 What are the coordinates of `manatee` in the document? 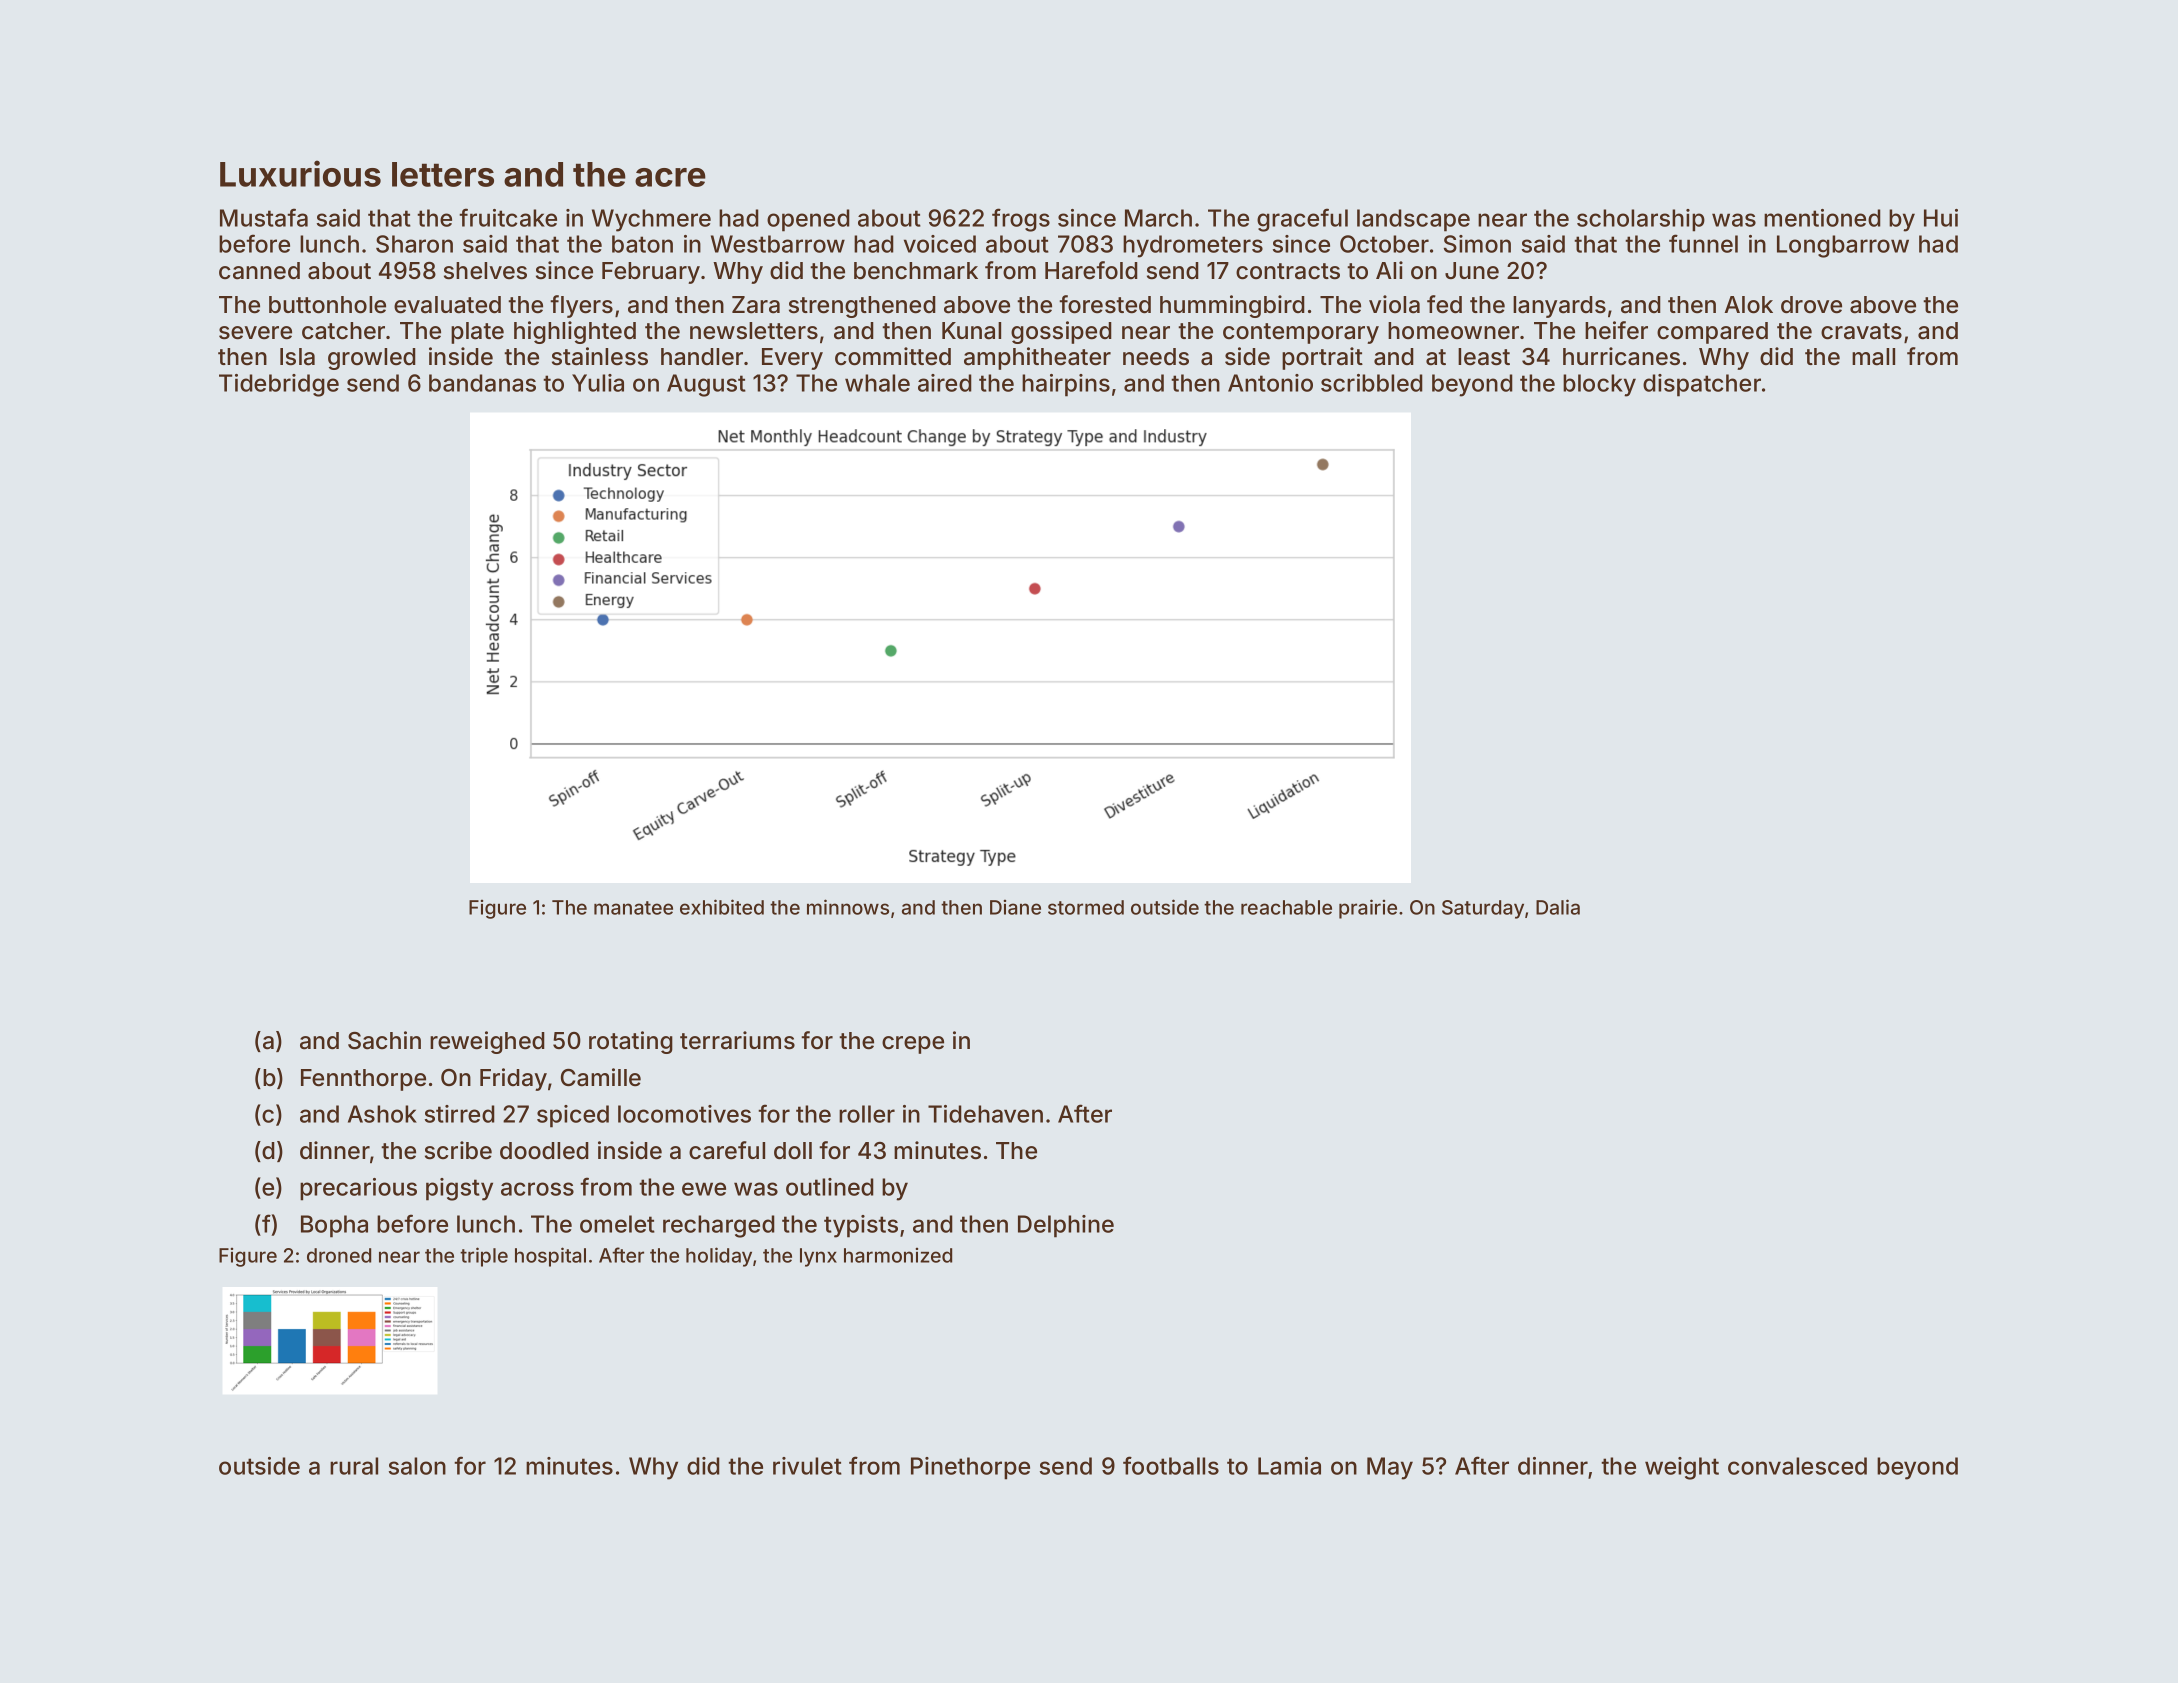 It's located at (633, 908).
